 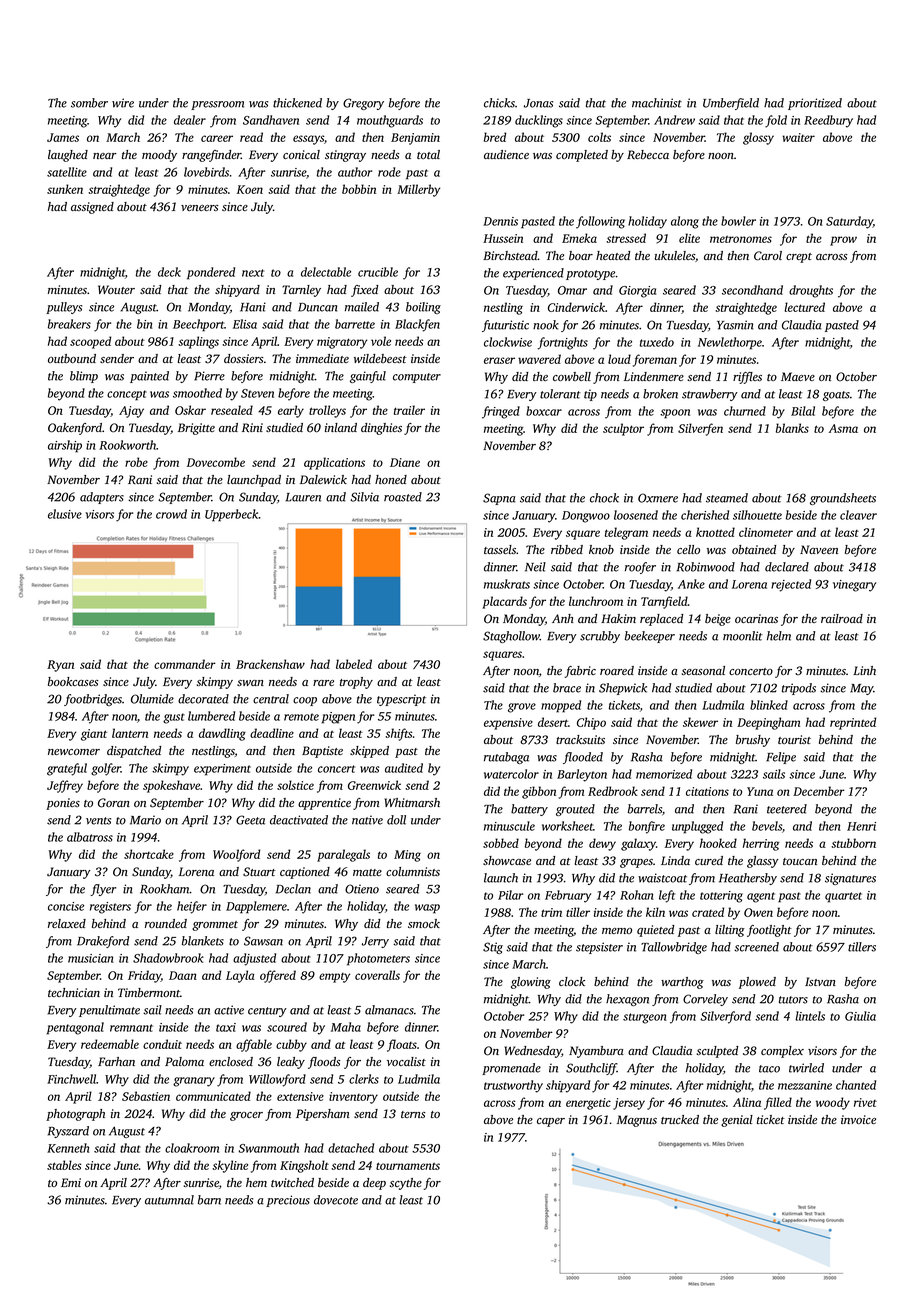 I want to click on seasonal, so click(x=703, y=670).
